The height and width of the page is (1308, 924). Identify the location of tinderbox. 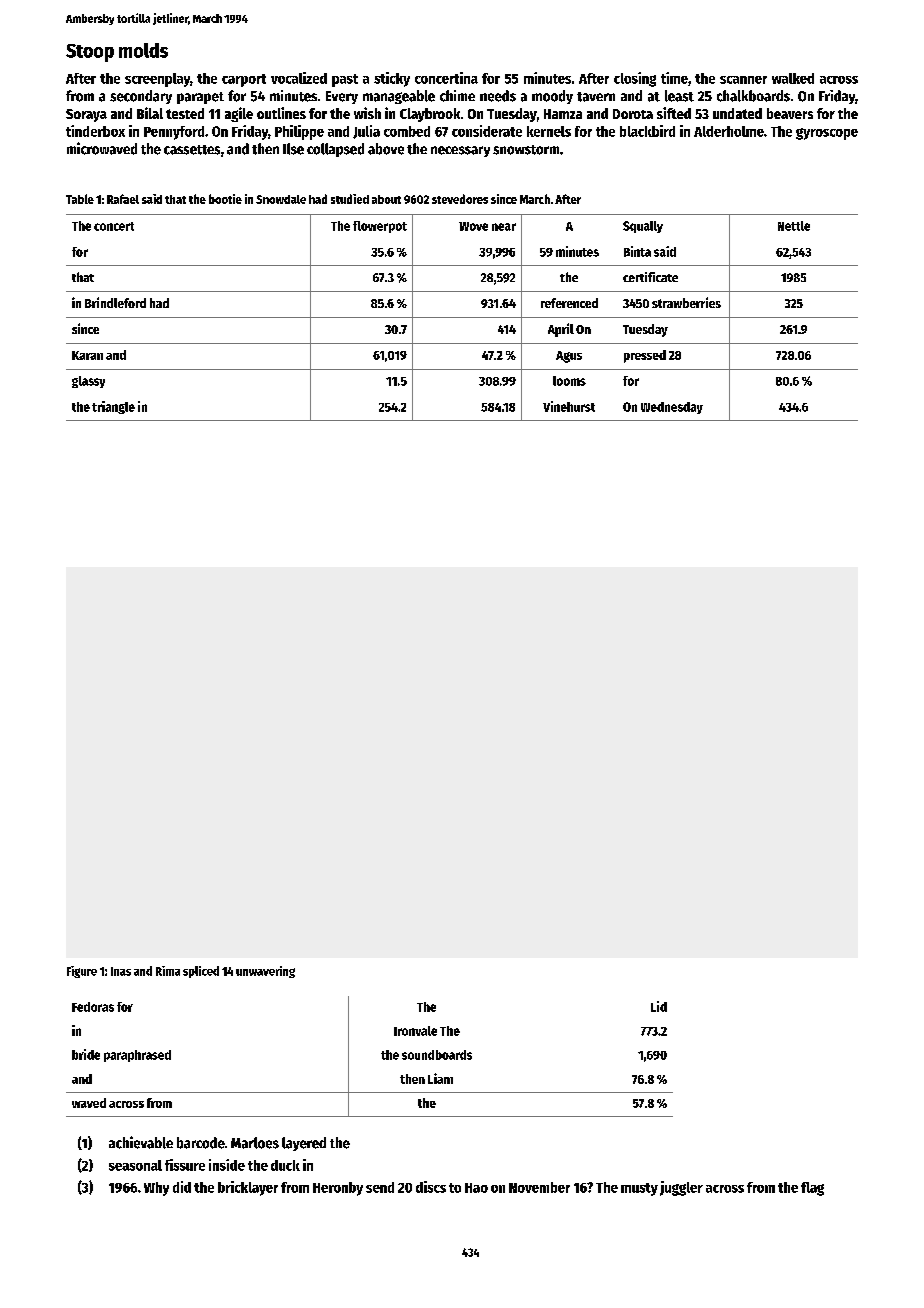
(95, 131).
